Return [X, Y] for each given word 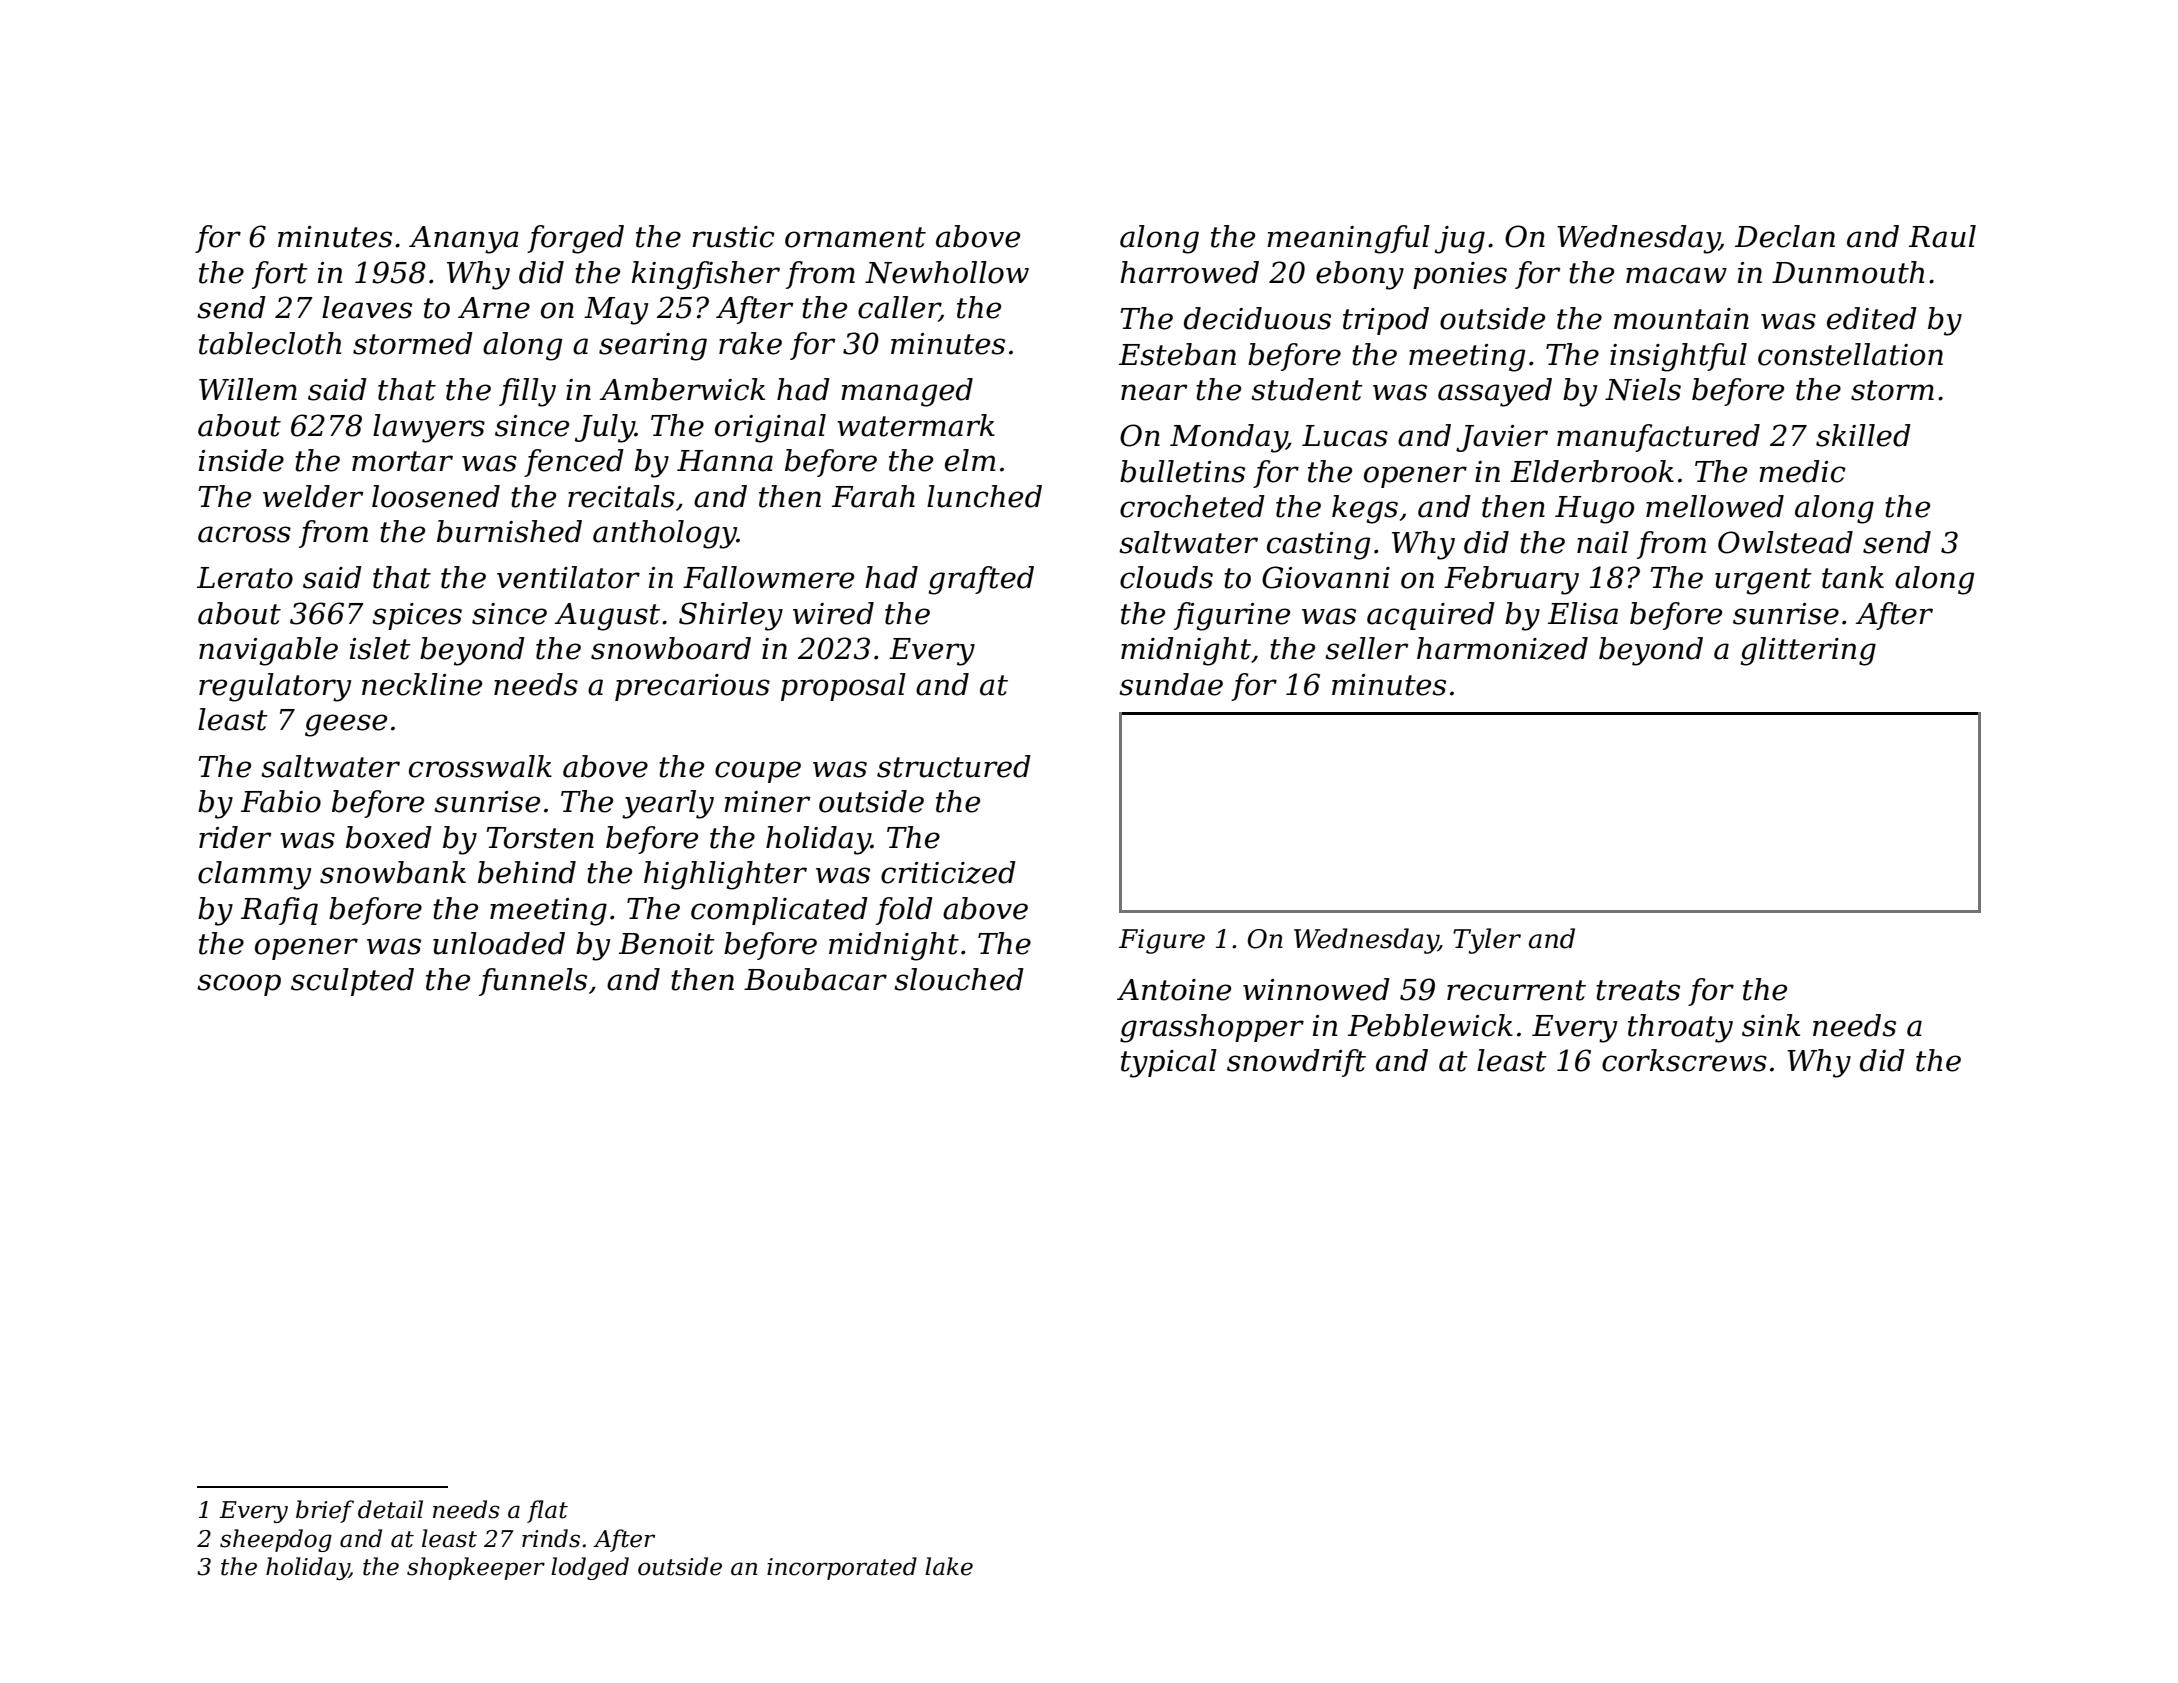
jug [1460, 240]
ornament [855, 237]
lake [949, 1566]
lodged [590, 1568]
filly [527, 392]
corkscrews [1684, 1060]
